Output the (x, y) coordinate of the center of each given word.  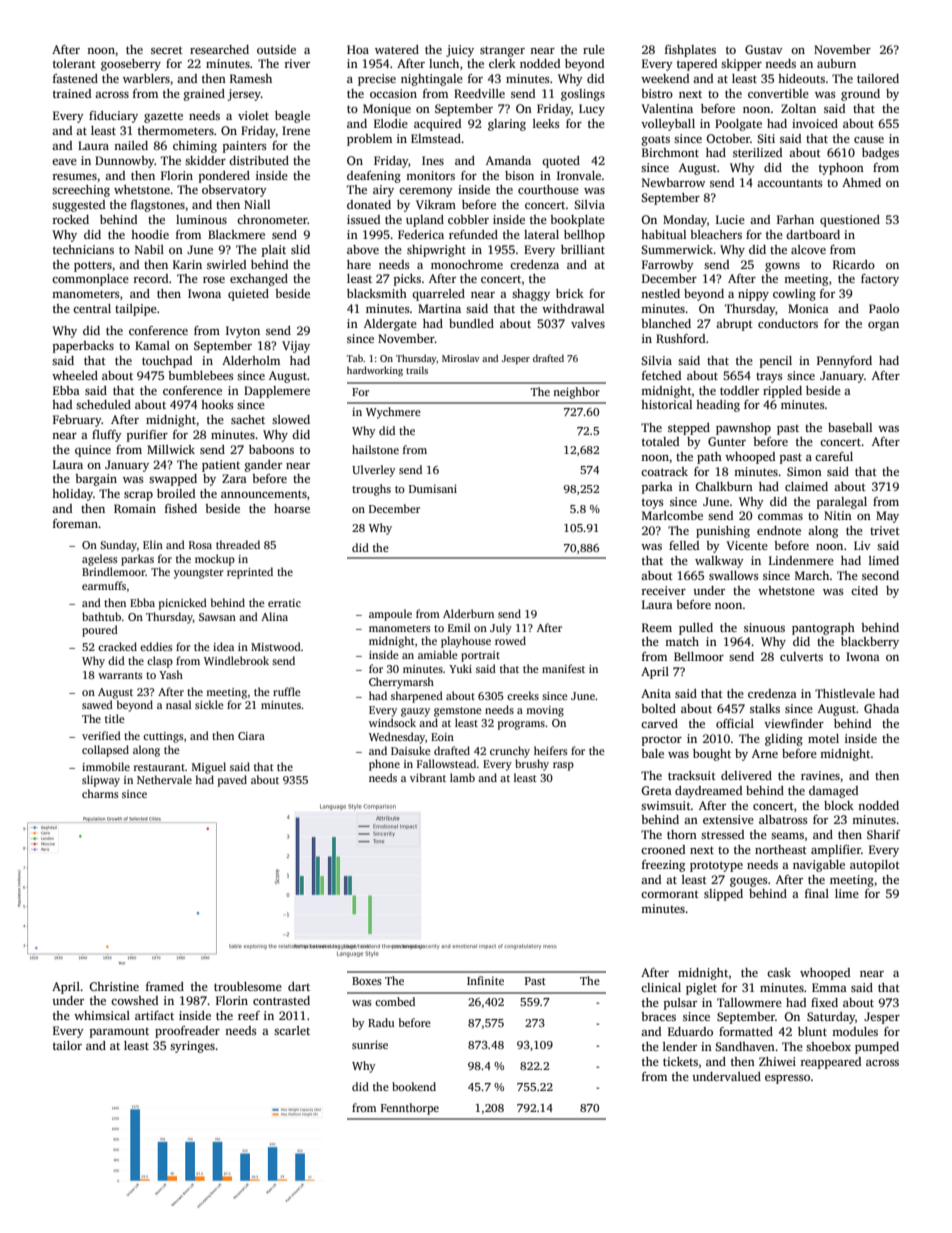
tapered (697, 65)
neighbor (576, 393)
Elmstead (436, 138)
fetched (661, 375)
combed (395, 1001)
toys (653, 503)
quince (93, 451)
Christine (114, 986)
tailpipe (136, 310)
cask (779, 972)
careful (834, 456)
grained (204, 95)
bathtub (101, 616)
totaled (660, 441)
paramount (119, 1033)
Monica (808, 308)
